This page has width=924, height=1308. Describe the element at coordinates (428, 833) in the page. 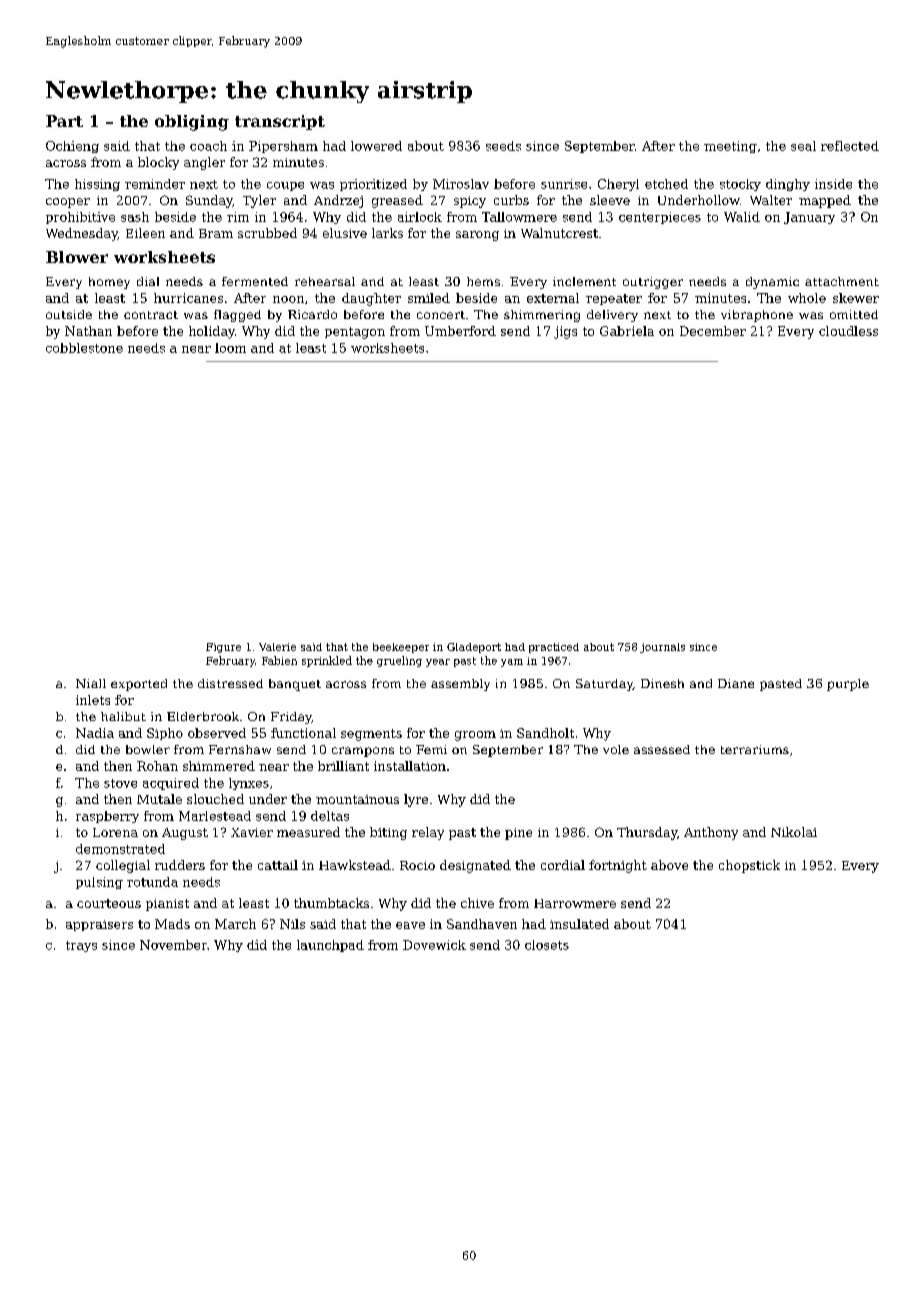

I see `relay` at that location.
